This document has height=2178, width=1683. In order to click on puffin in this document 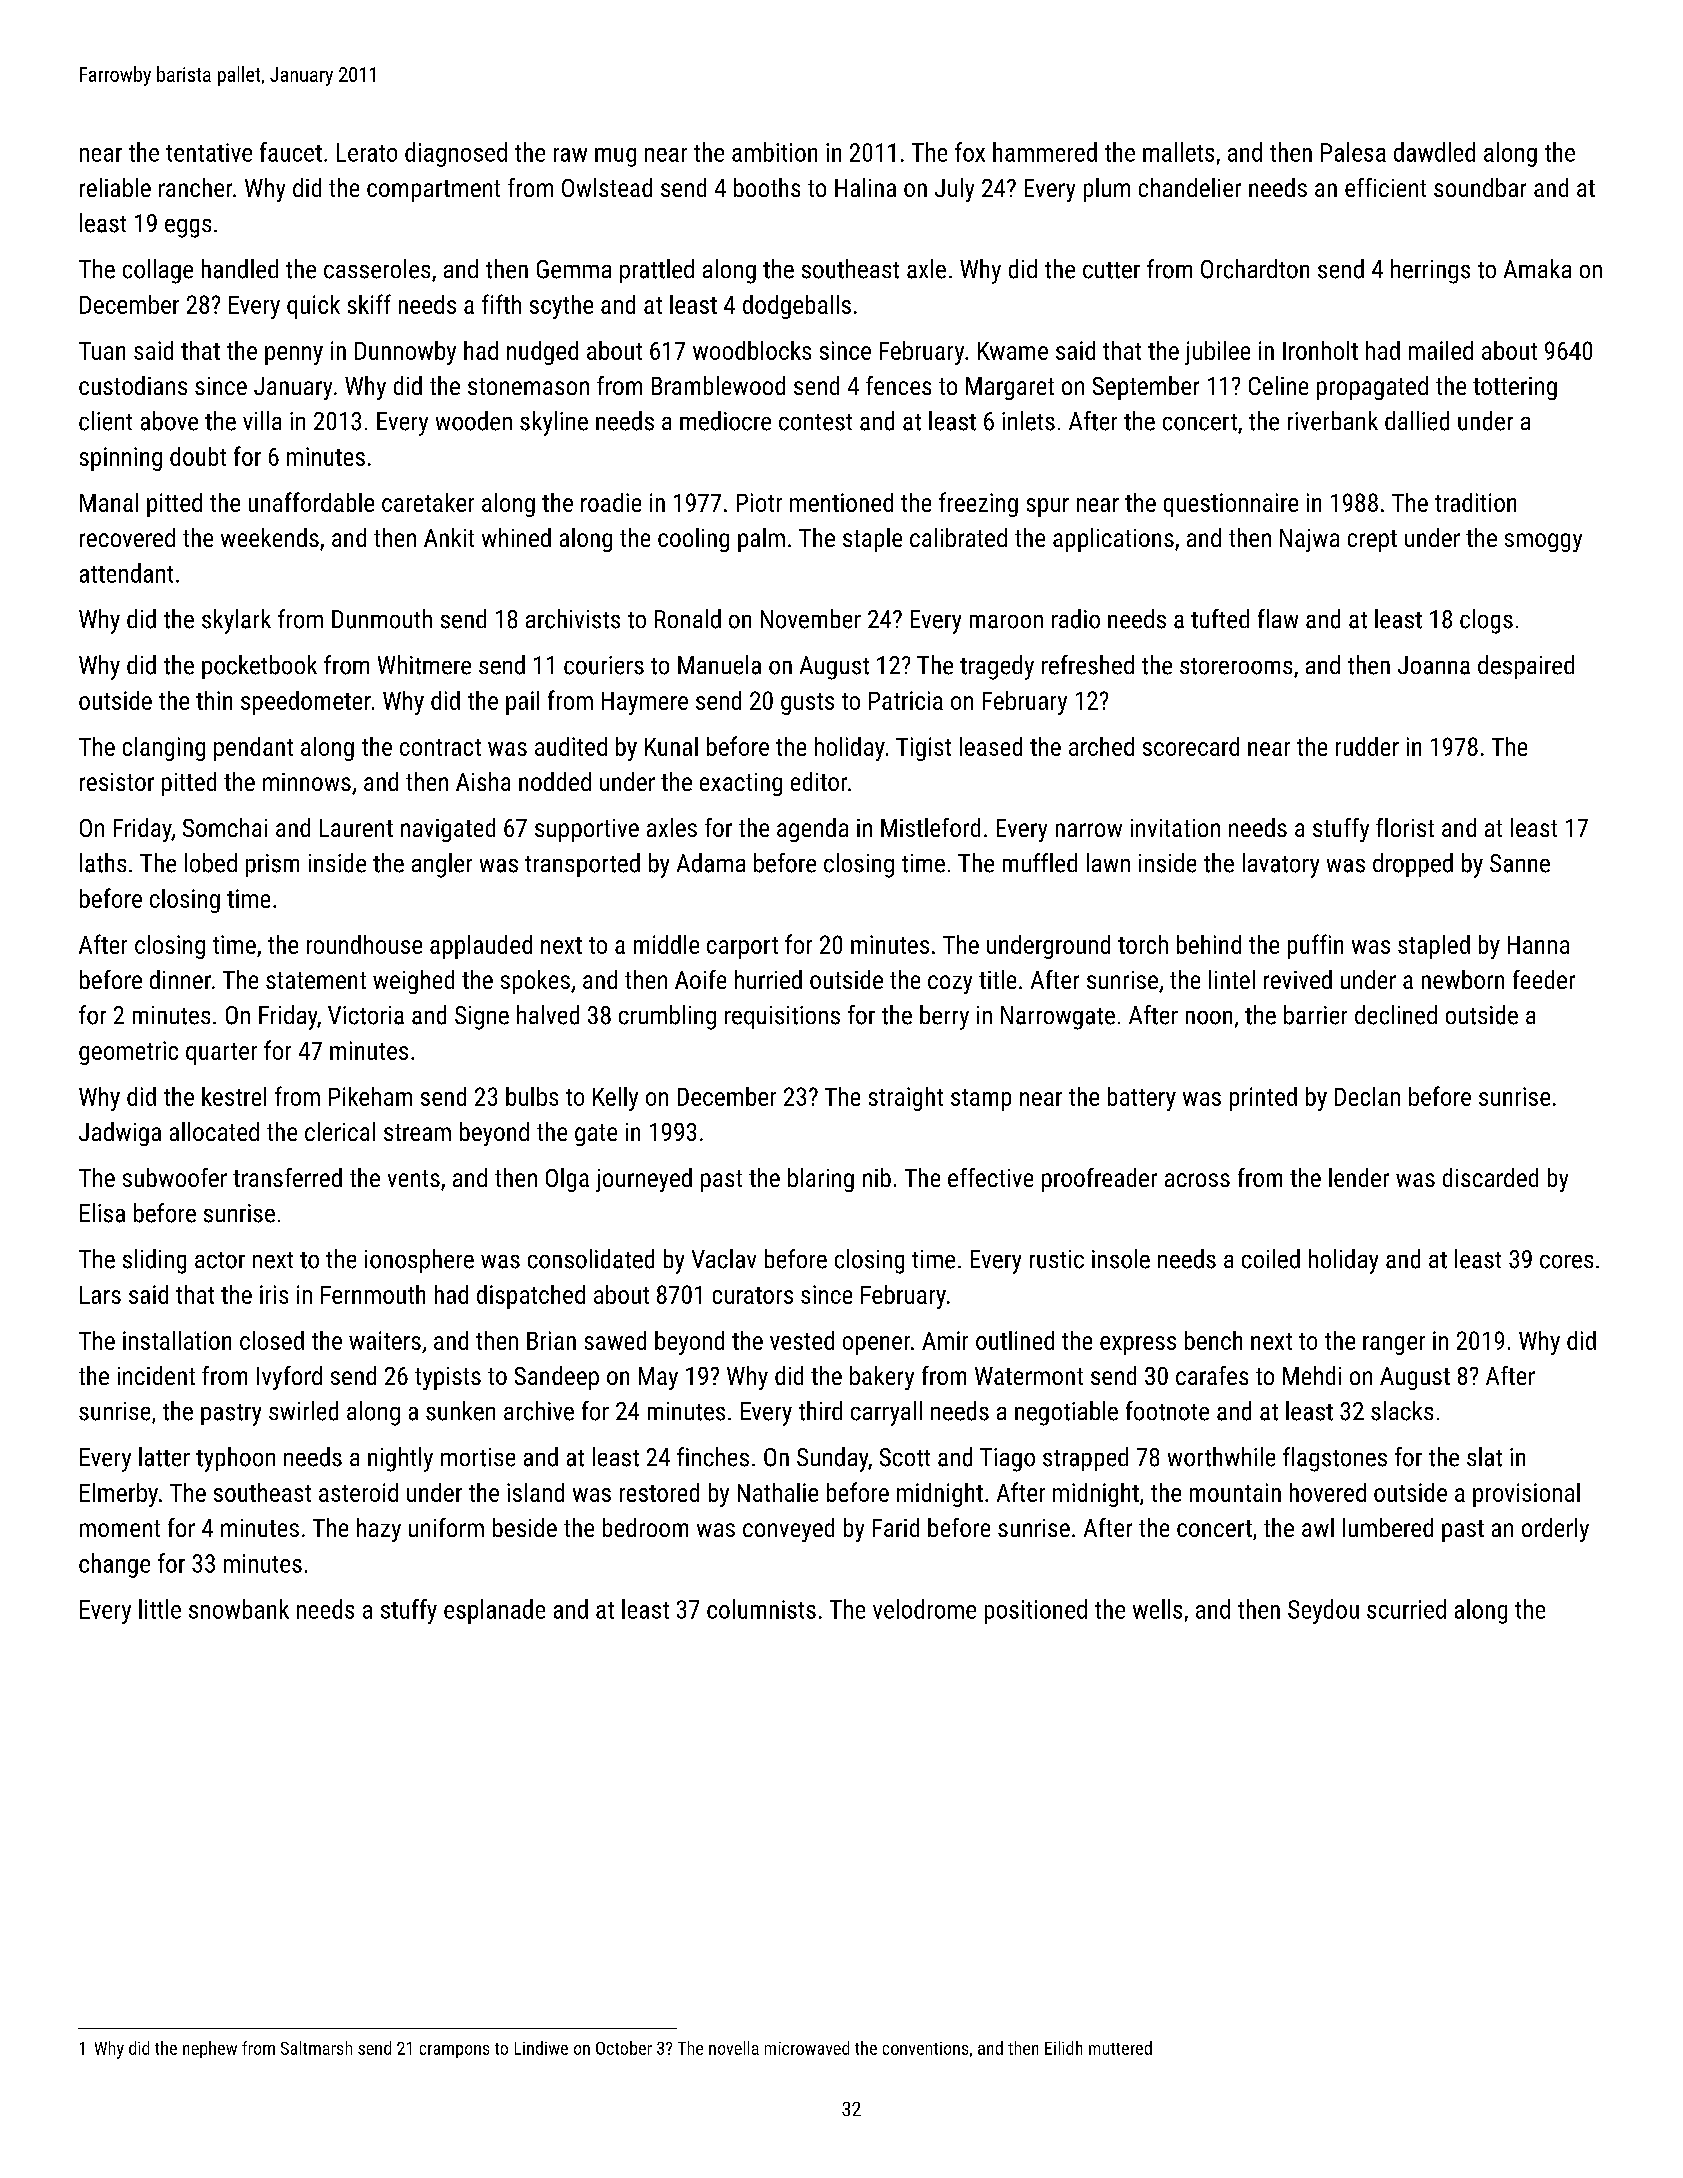, I will do `click(1315, 946)`.
